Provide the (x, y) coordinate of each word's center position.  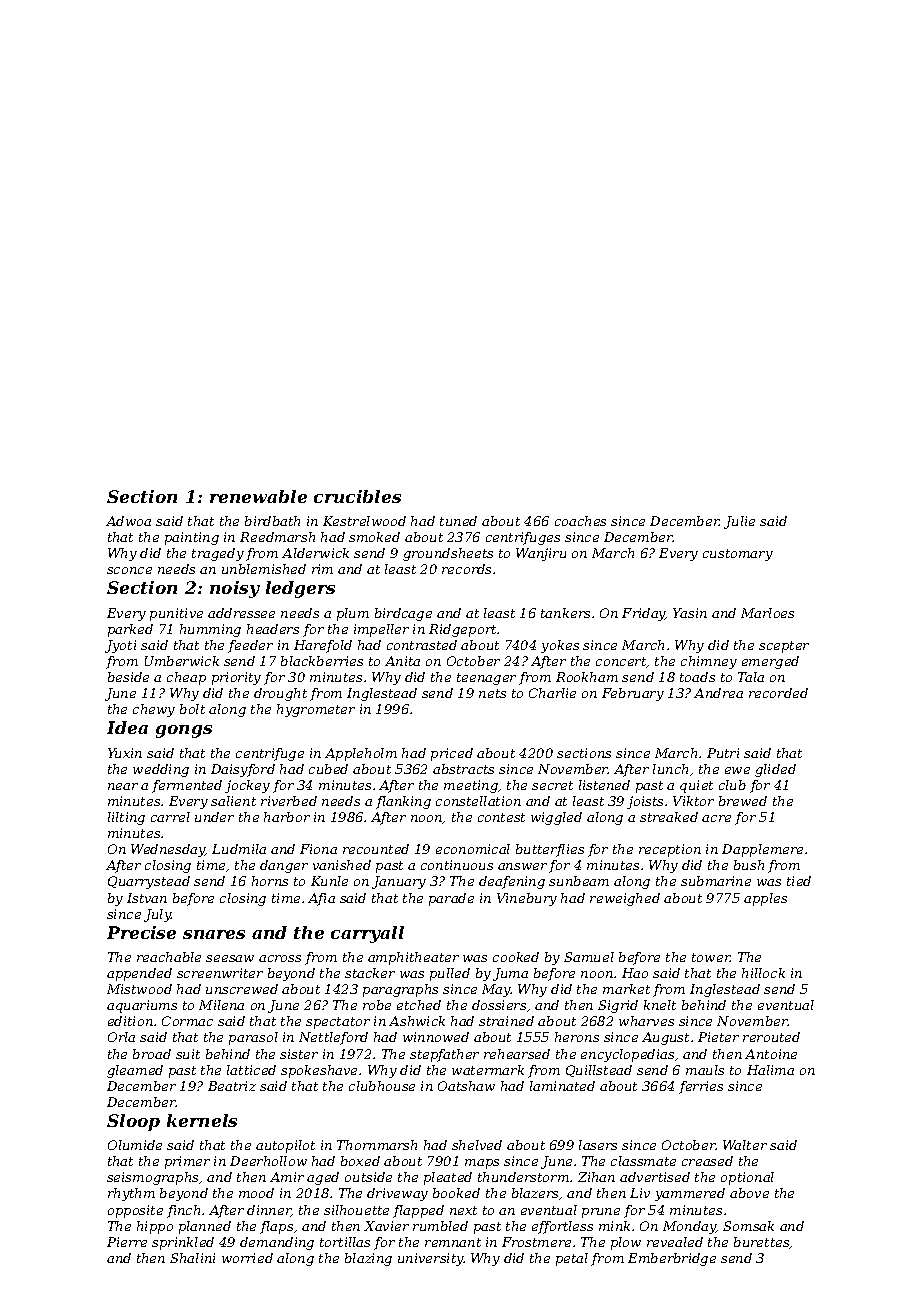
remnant (453, 1242)
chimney (709, 662)
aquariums (142, 1006)
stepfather (444, 1055)
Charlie (552, 693)
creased (707, 1161)
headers (273, 629)
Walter (745, 1145)
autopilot (285, 1146)
